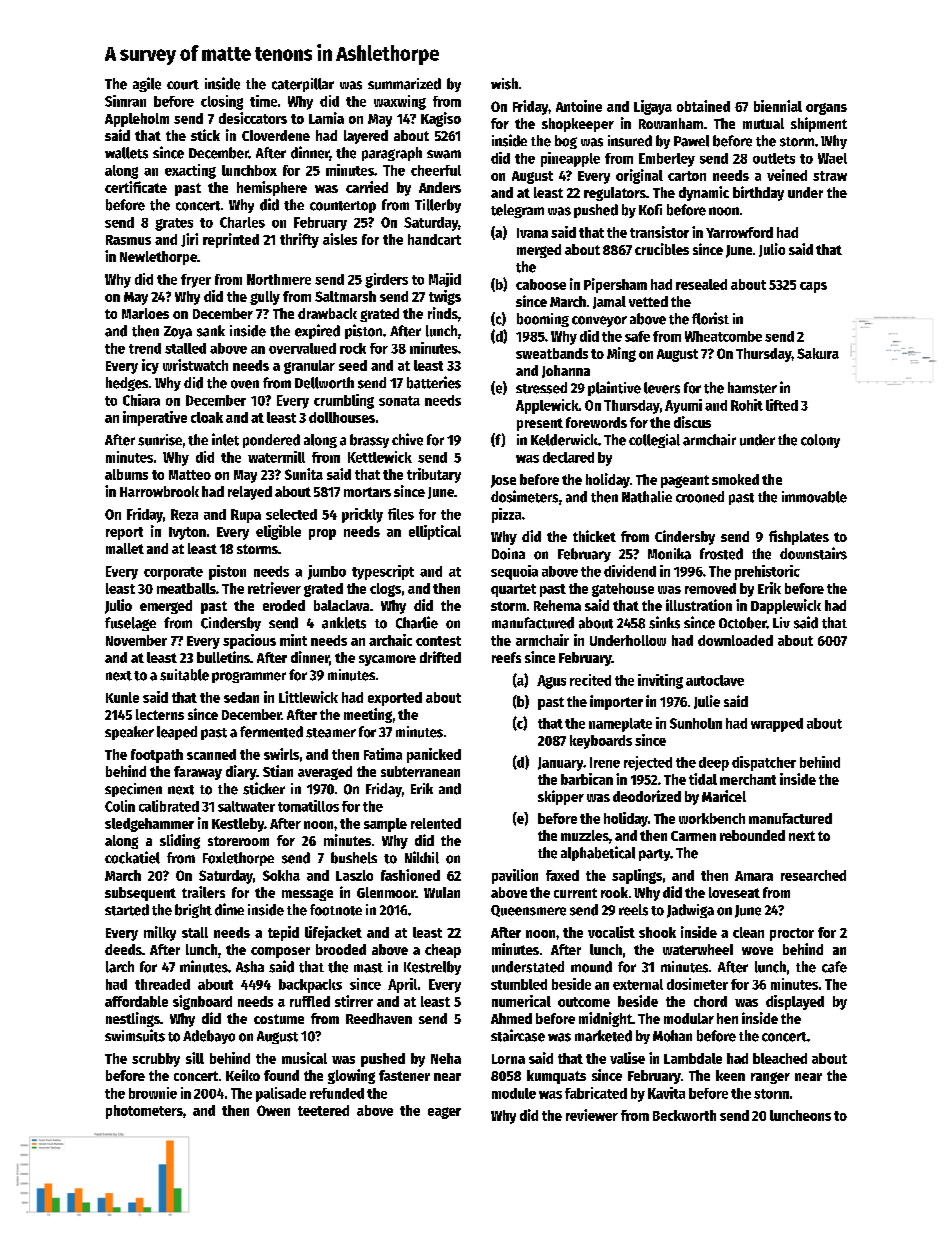 Image resolution: width=952 pixels, height=1233 pixels. Describe the element at coordinates (592, 1115) in the screenshot. I see `reviewer` at that location.
